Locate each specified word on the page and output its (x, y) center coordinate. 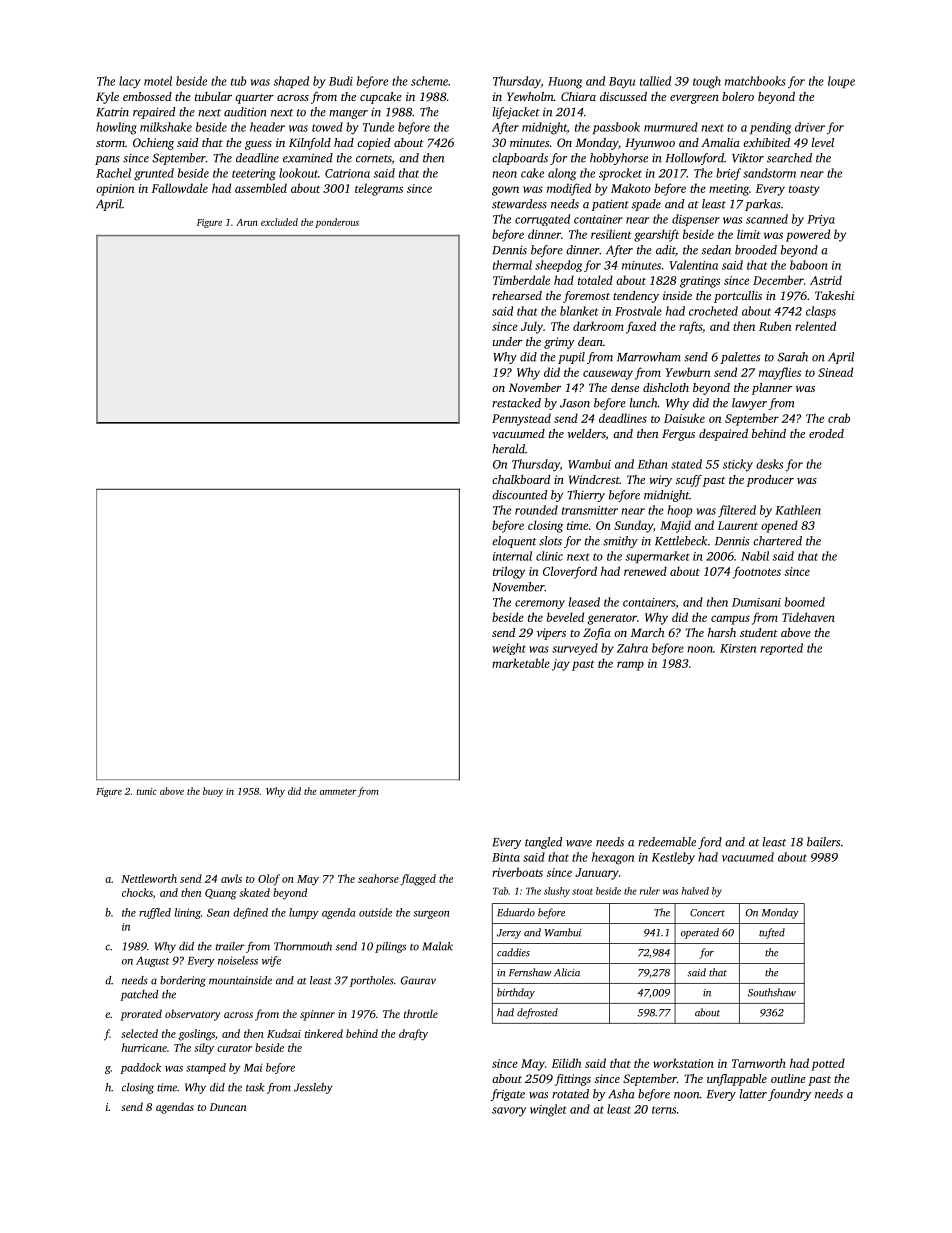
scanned (767, 219)
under (508, 341)
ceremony (540, 604)
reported (781, 649)
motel (158, 81)
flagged (418, 880)
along (562, 174)
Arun (247, 222)
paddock (140, 1068)
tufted (772, 933)
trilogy (509, 572)
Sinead (835, 372)
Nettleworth (149, 878)
